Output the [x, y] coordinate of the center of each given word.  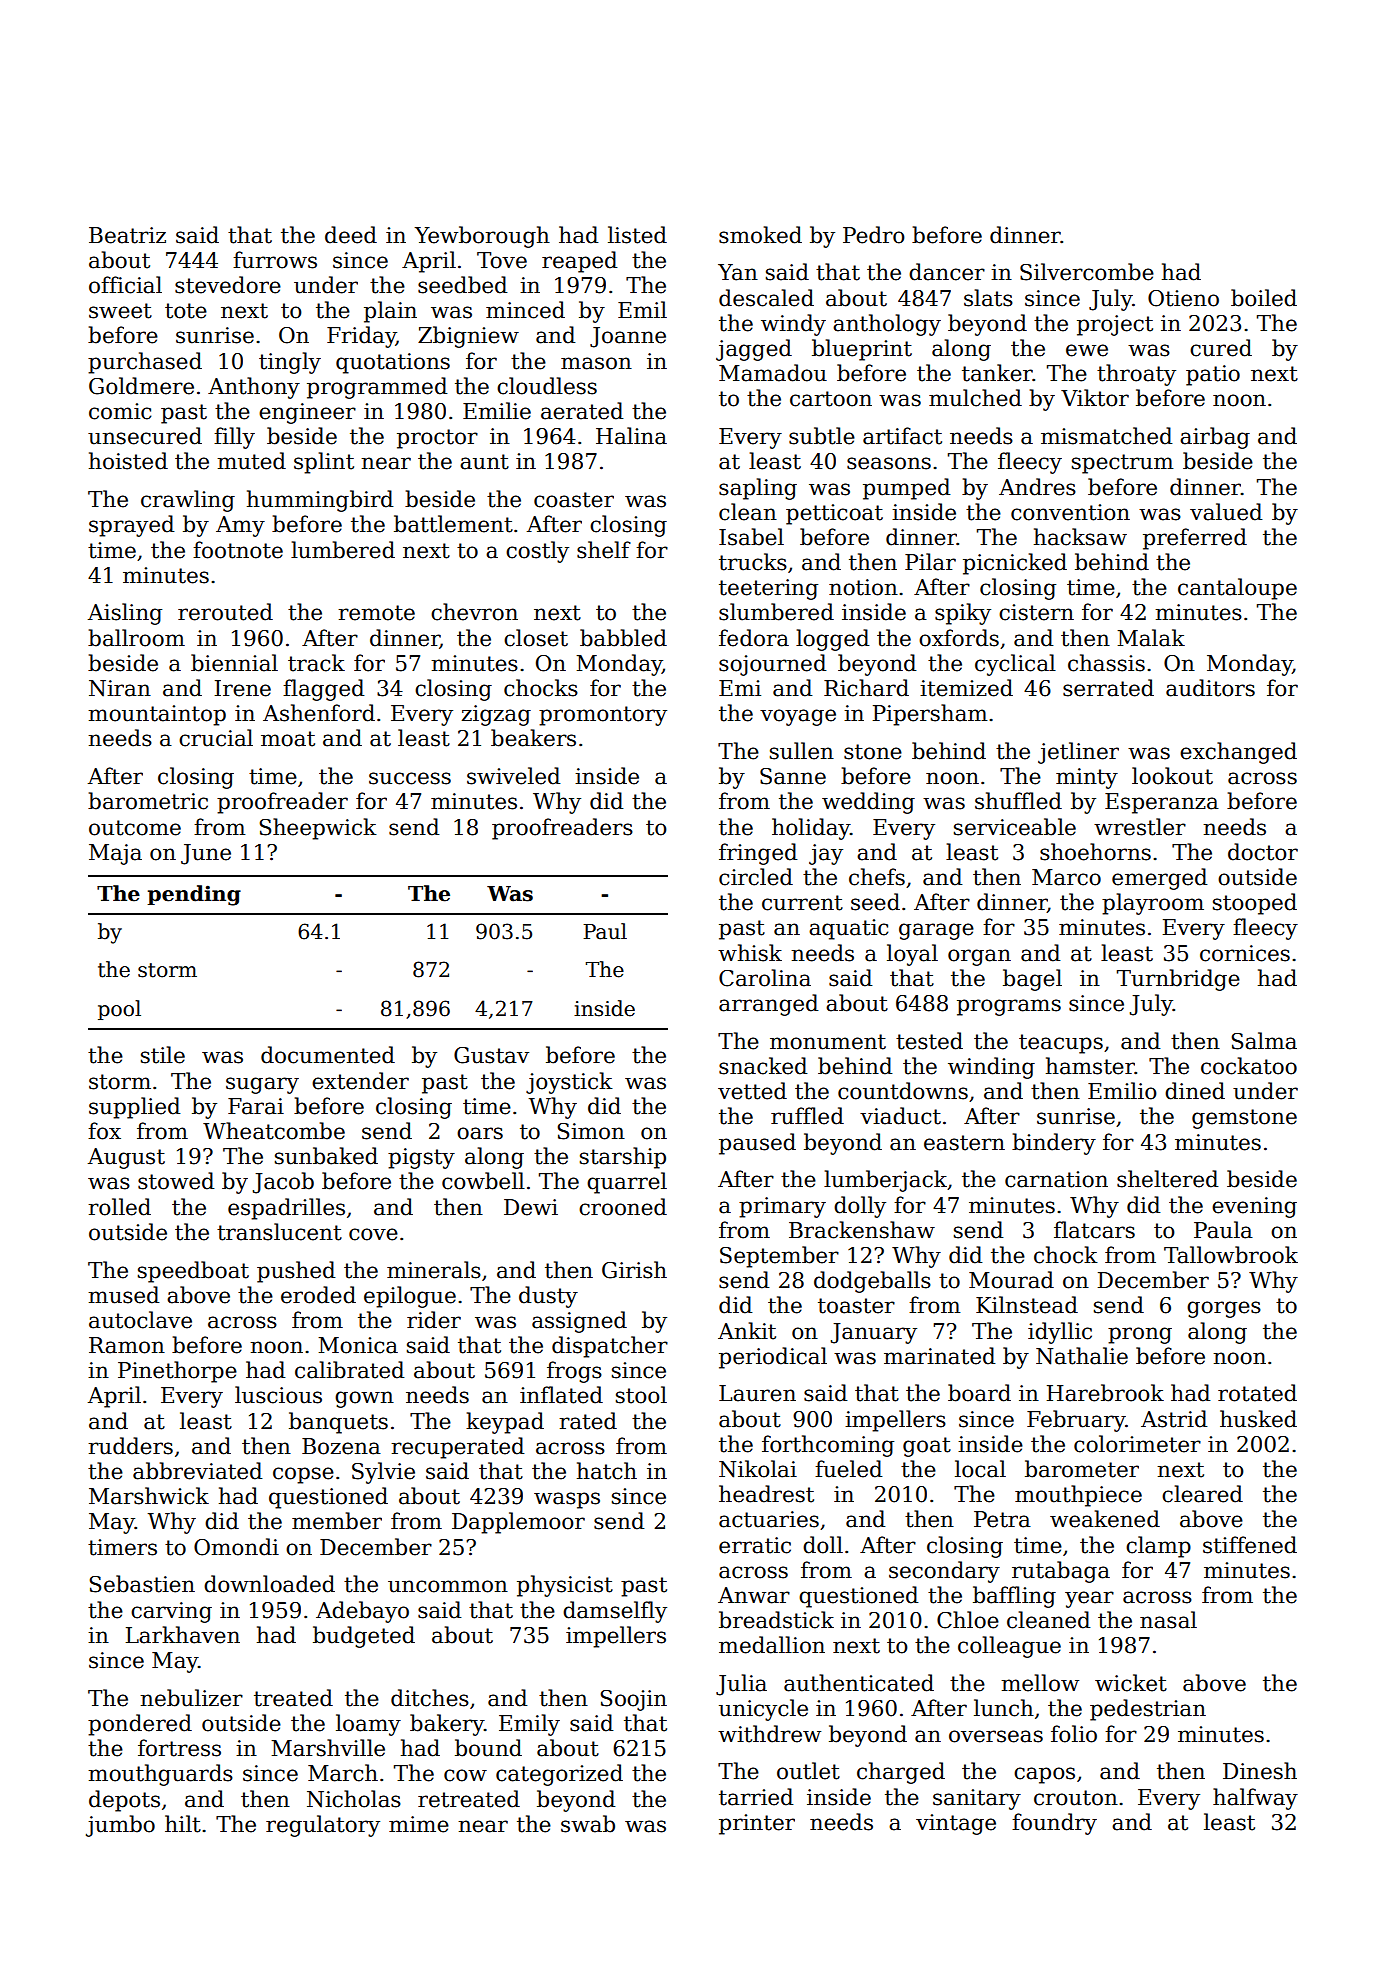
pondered [140, 1725]
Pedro [874, 235]
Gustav [491, 1055]
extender [360, 1081]
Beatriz [127, 235]
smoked [760, 235]
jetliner [1078, 753]
